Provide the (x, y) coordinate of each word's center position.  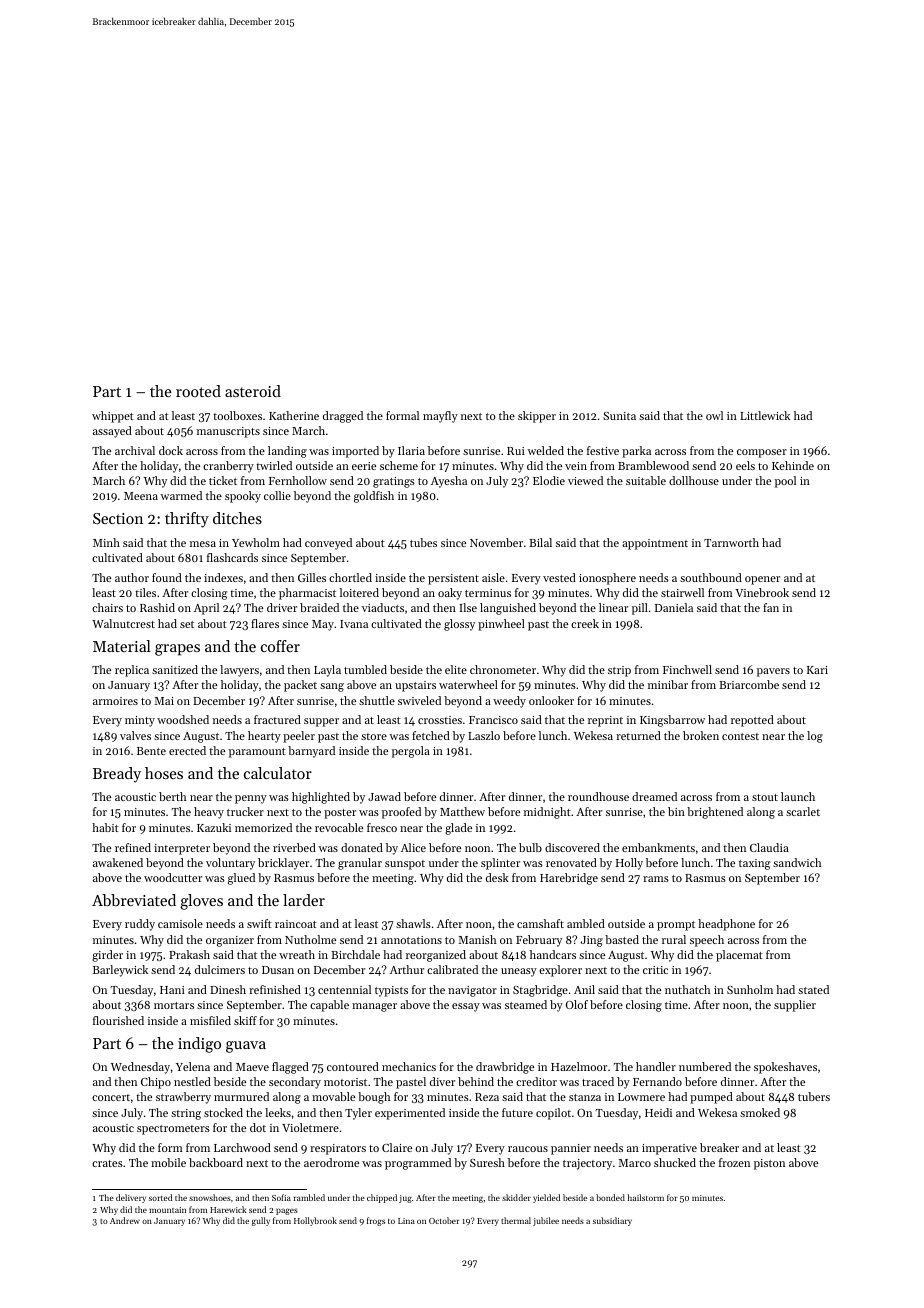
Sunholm (750, 989)
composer (762, 453)
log (815, 737)
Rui (516, 451)
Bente (151, 751)
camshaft (540, 923)
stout (765, 797)
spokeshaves (785, 1068)
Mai (164, 701)
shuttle (377, 700)
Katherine (294, 415)
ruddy (140, 925)
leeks (278, 1112)
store (374, 736)
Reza (487, 1097)
